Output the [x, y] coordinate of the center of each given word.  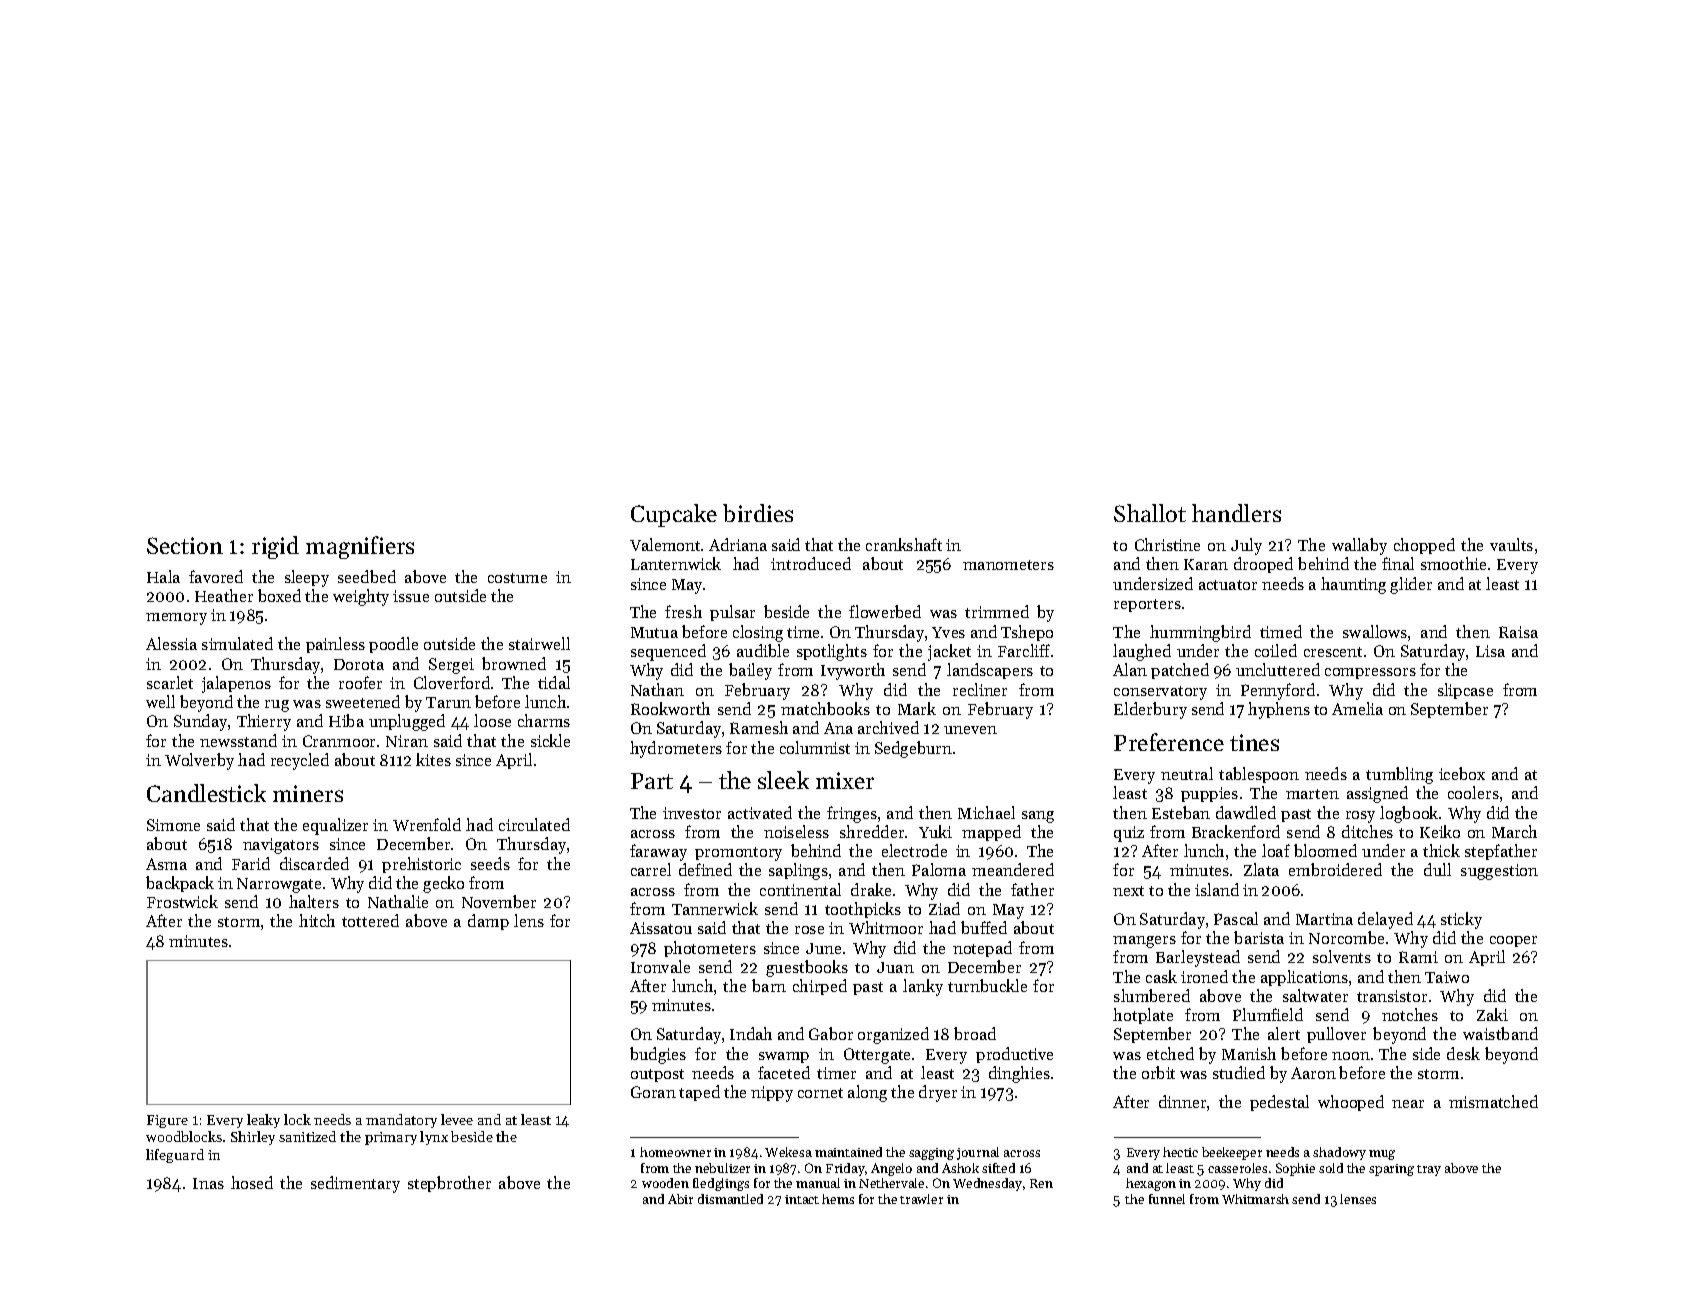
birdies [758, 513]
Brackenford [1236, 831]
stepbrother [449, 1184]
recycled [300, 761]
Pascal [1236, 918]
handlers [1236, 513]
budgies [658, 1055]
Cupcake [674, 515]
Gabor [831, 1033]
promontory [738, 854]
